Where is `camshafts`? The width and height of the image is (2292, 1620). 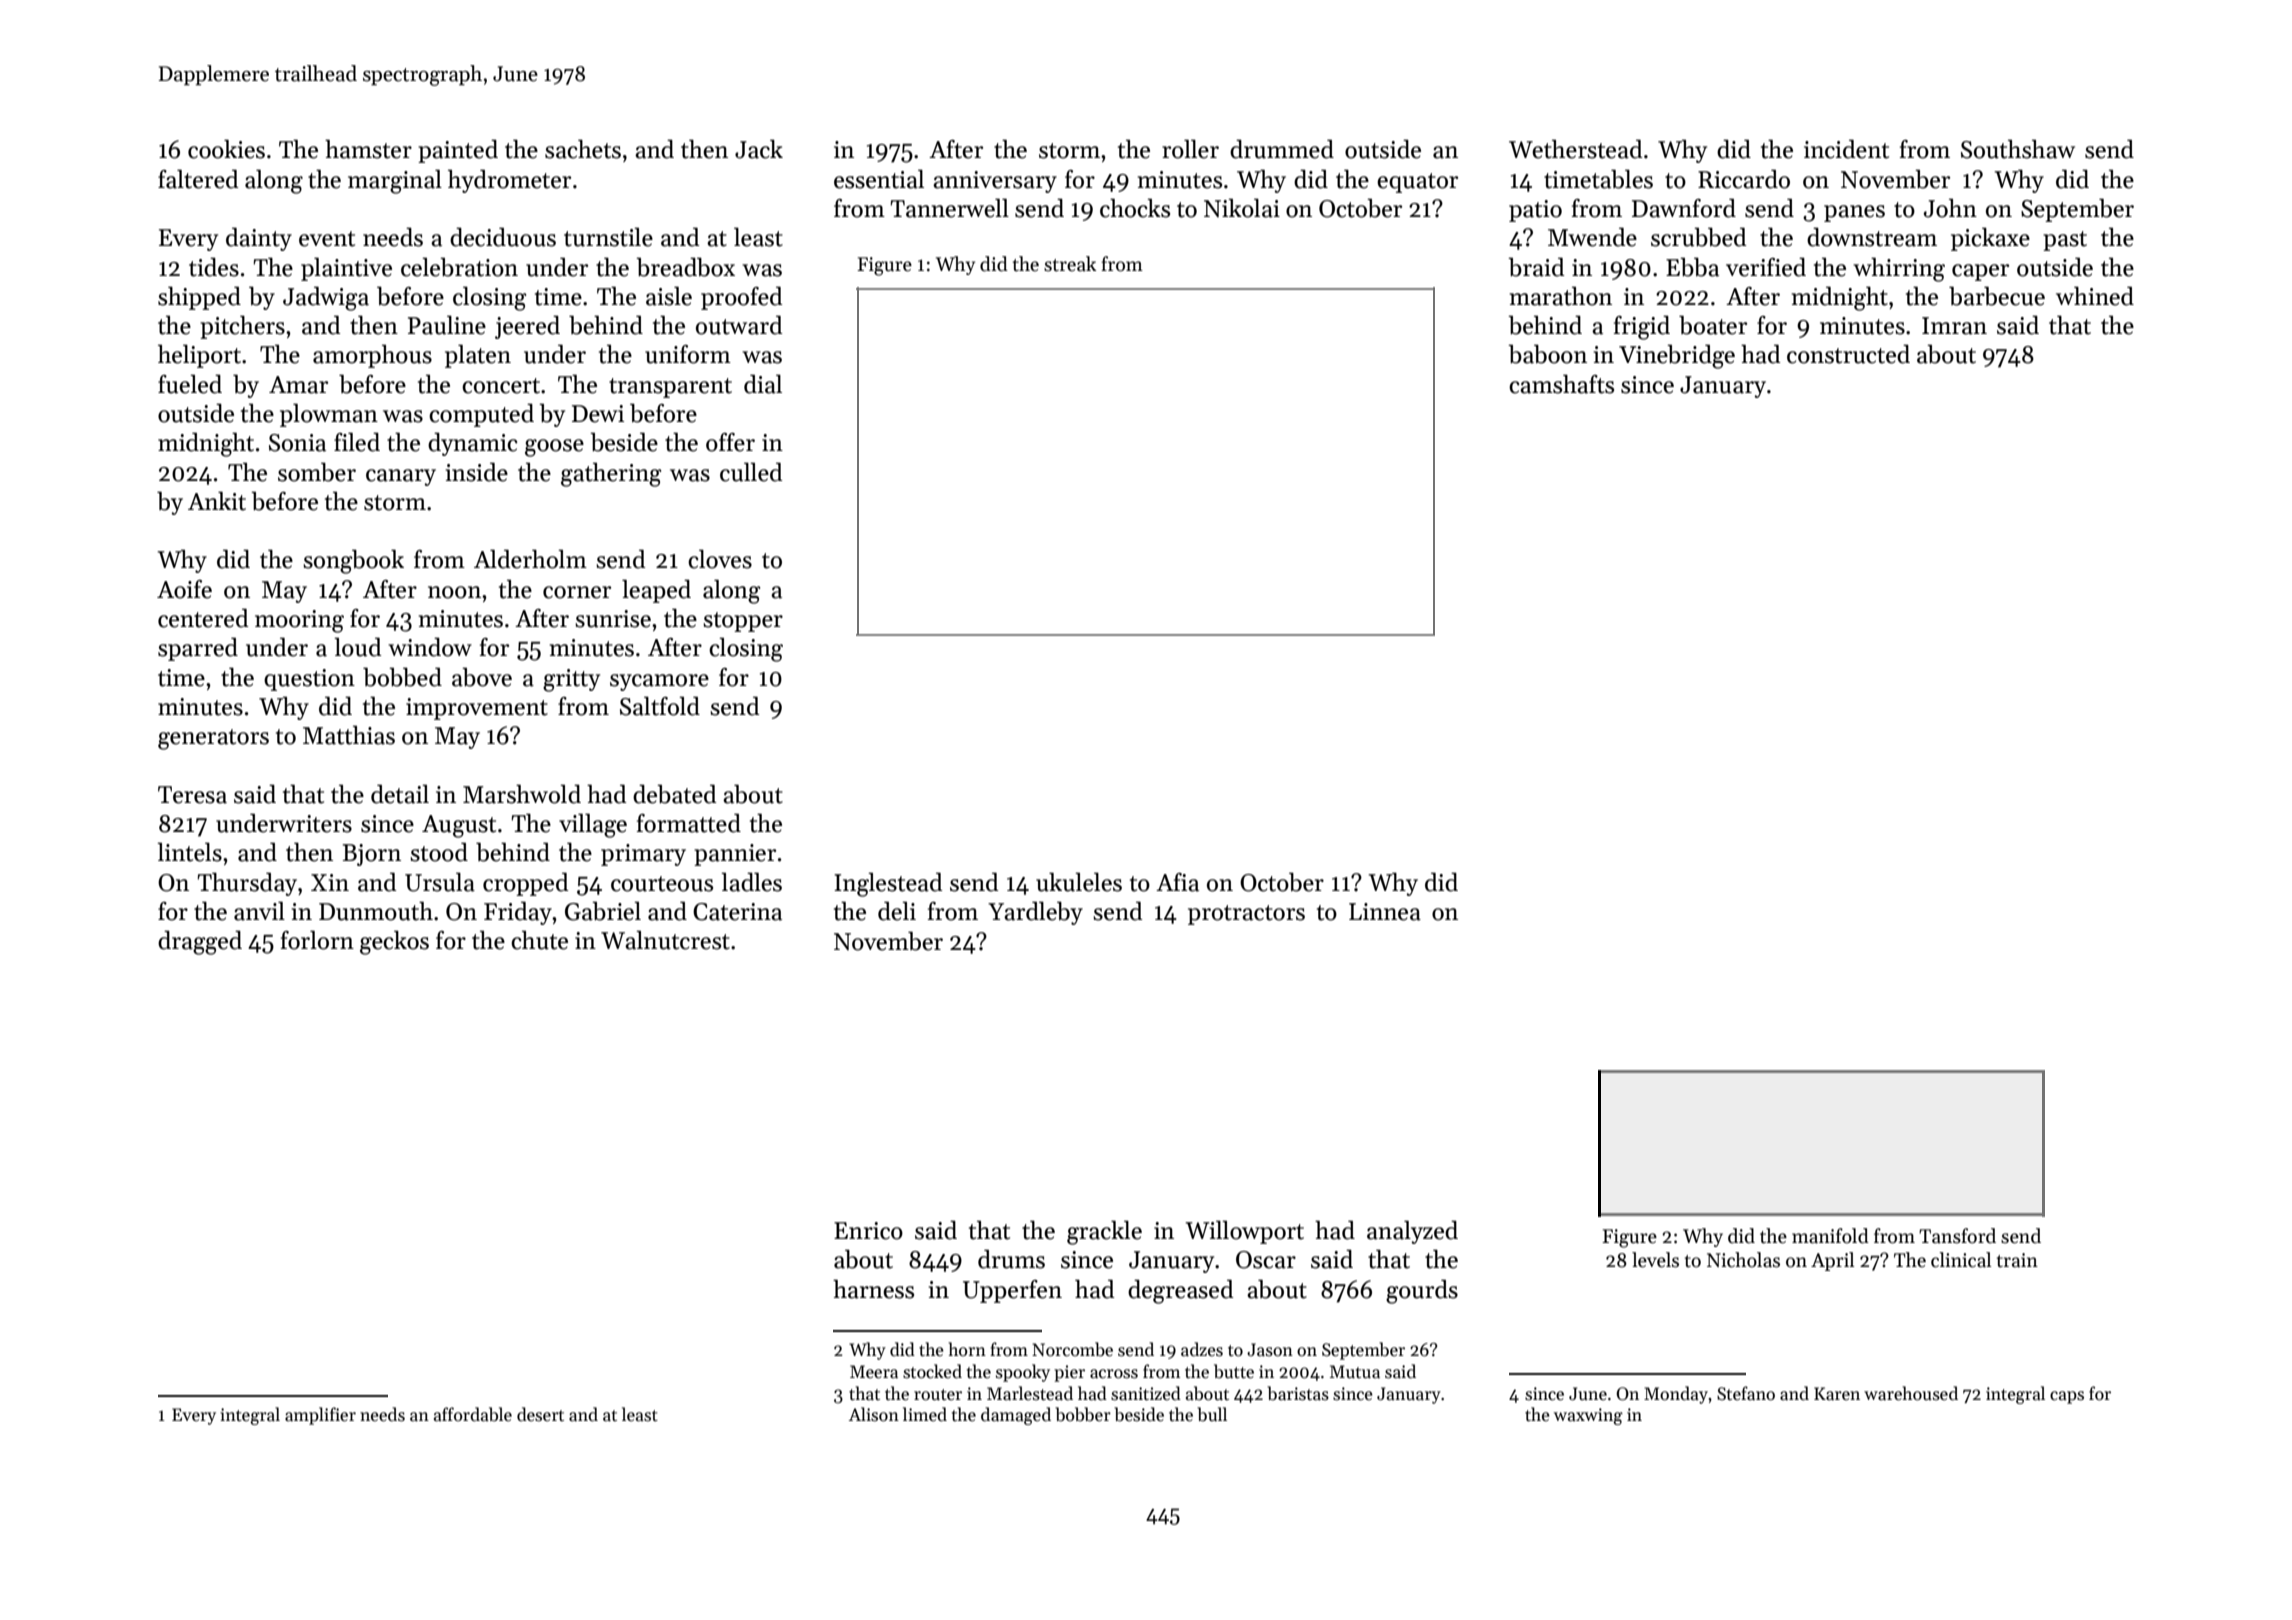 camshafts is located at coordinates (1561, 384).
